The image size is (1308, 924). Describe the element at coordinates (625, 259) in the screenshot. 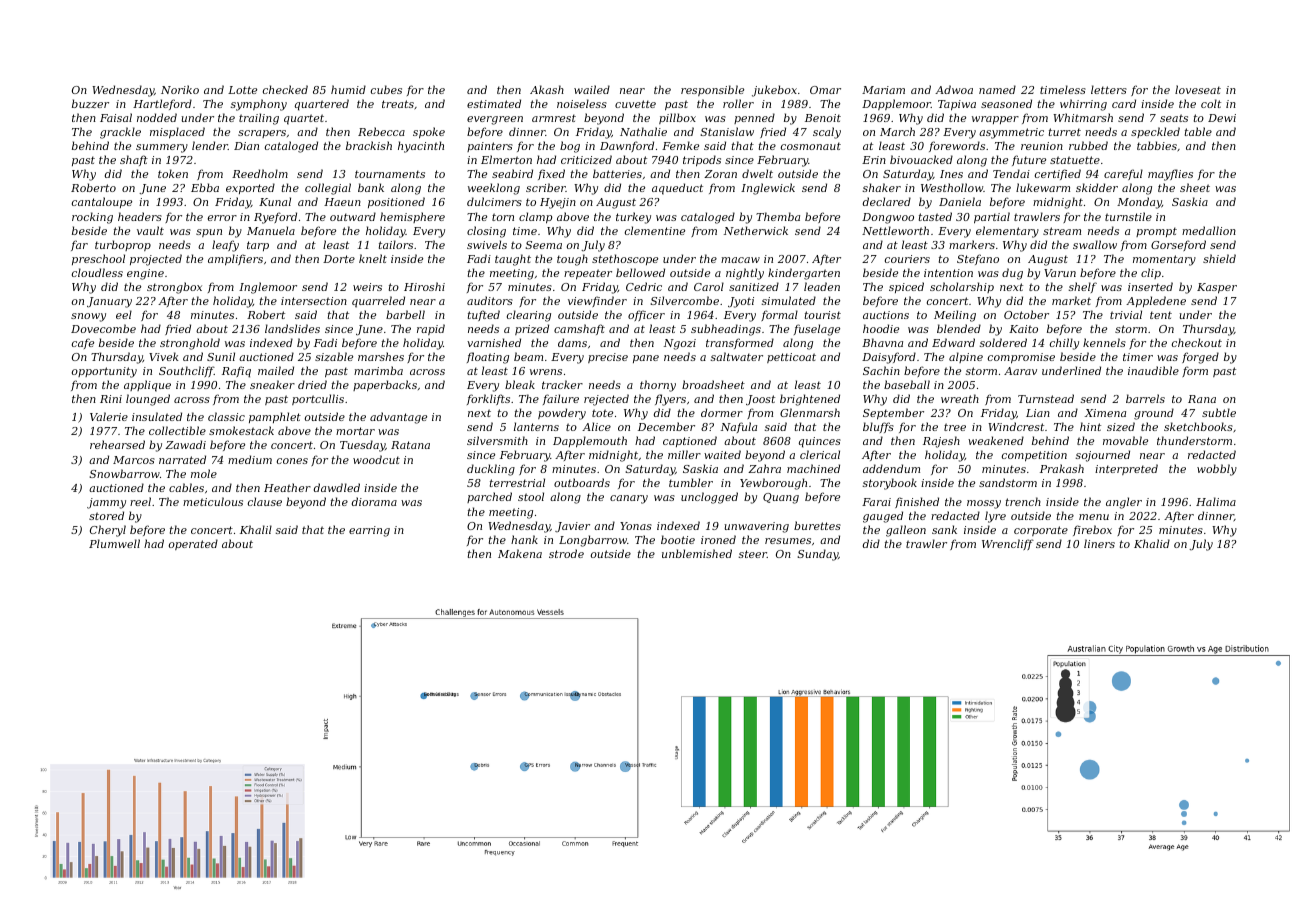

I see `stethoscope` at that location.
